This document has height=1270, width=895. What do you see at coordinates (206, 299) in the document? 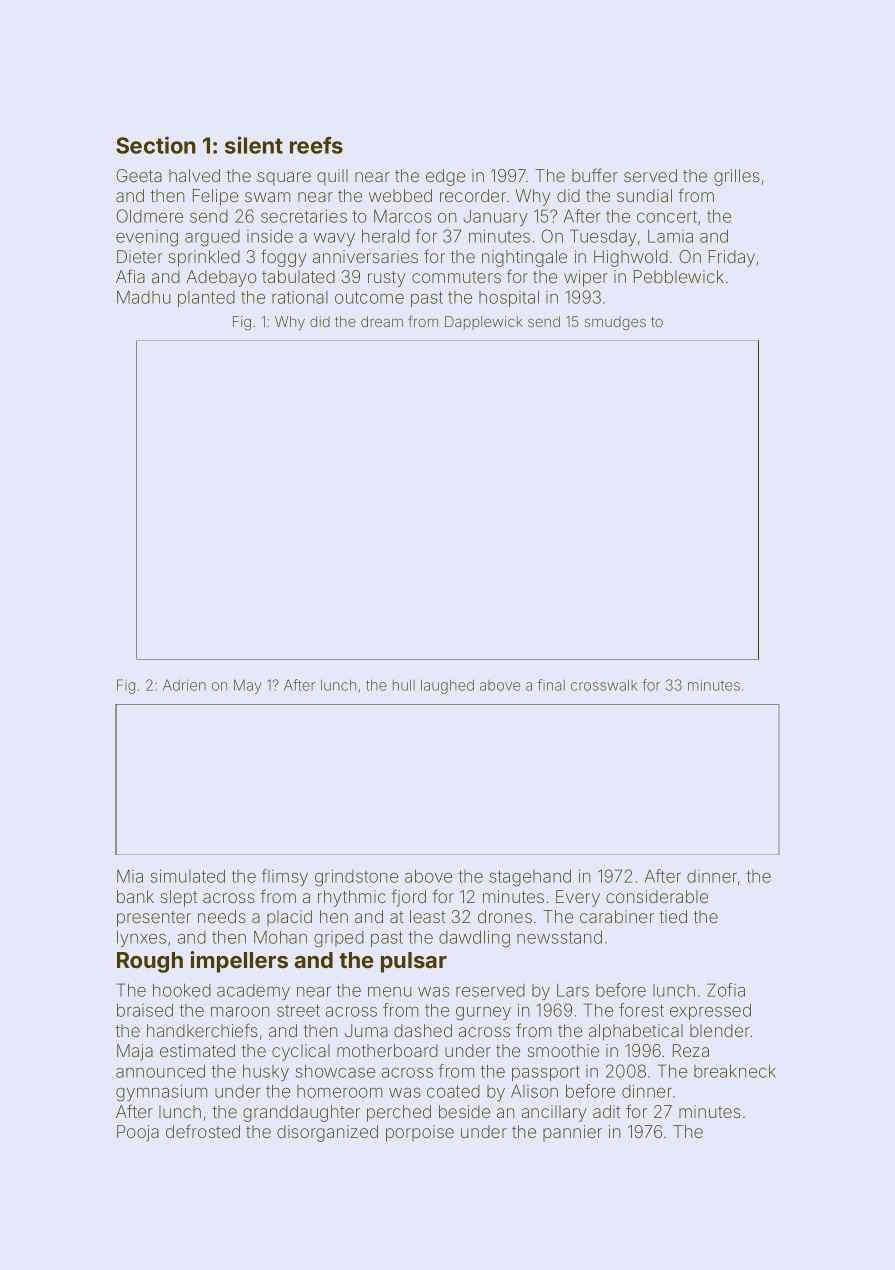
I see `planted` at bounding box center [206, 299].
